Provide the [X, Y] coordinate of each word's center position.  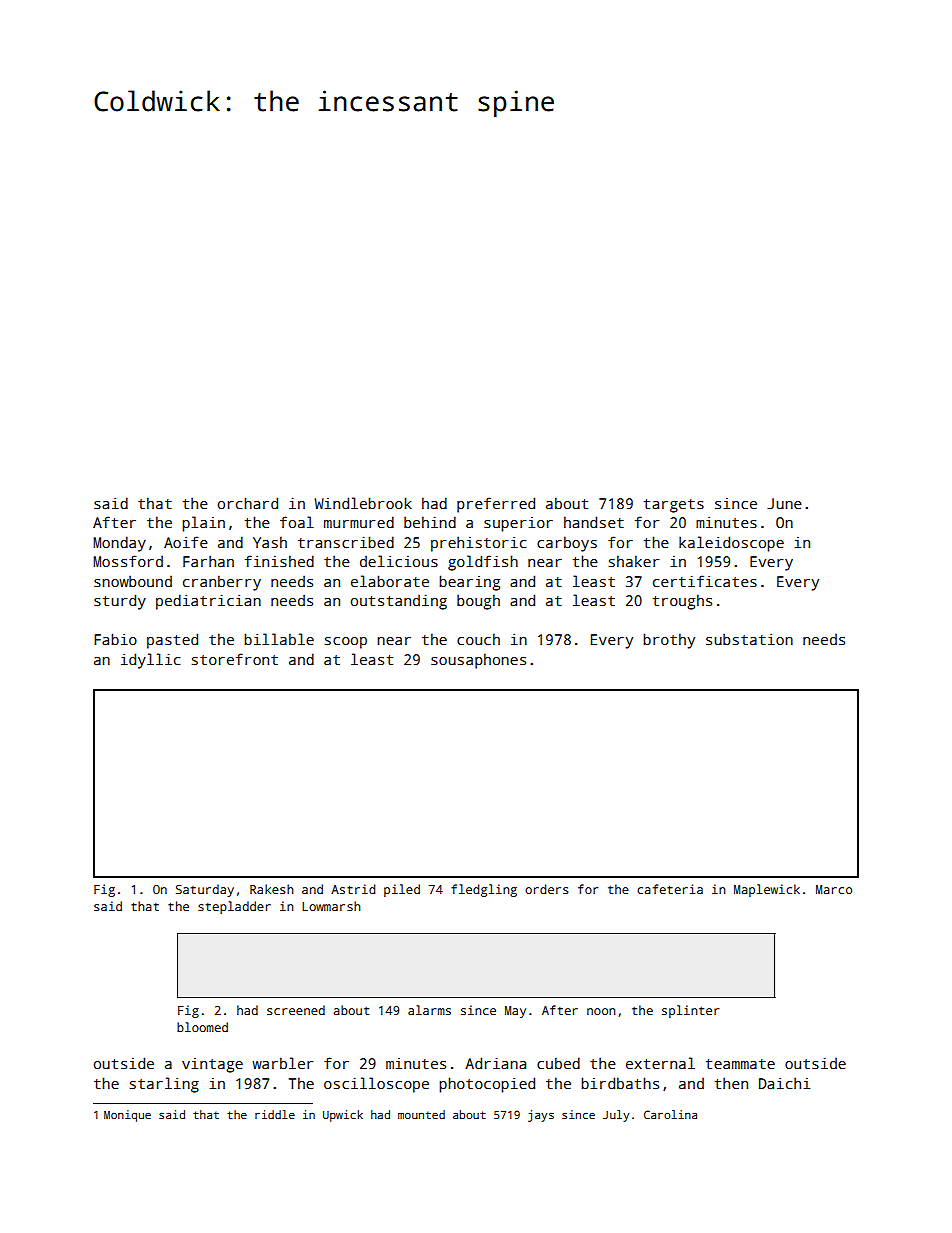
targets [674, 506]
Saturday [205, 890]
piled [402, 890]
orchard [248, 503]
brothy [669, 641]
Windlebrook [363, 503]
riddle [275, 1114]
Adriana [495, 1063]
